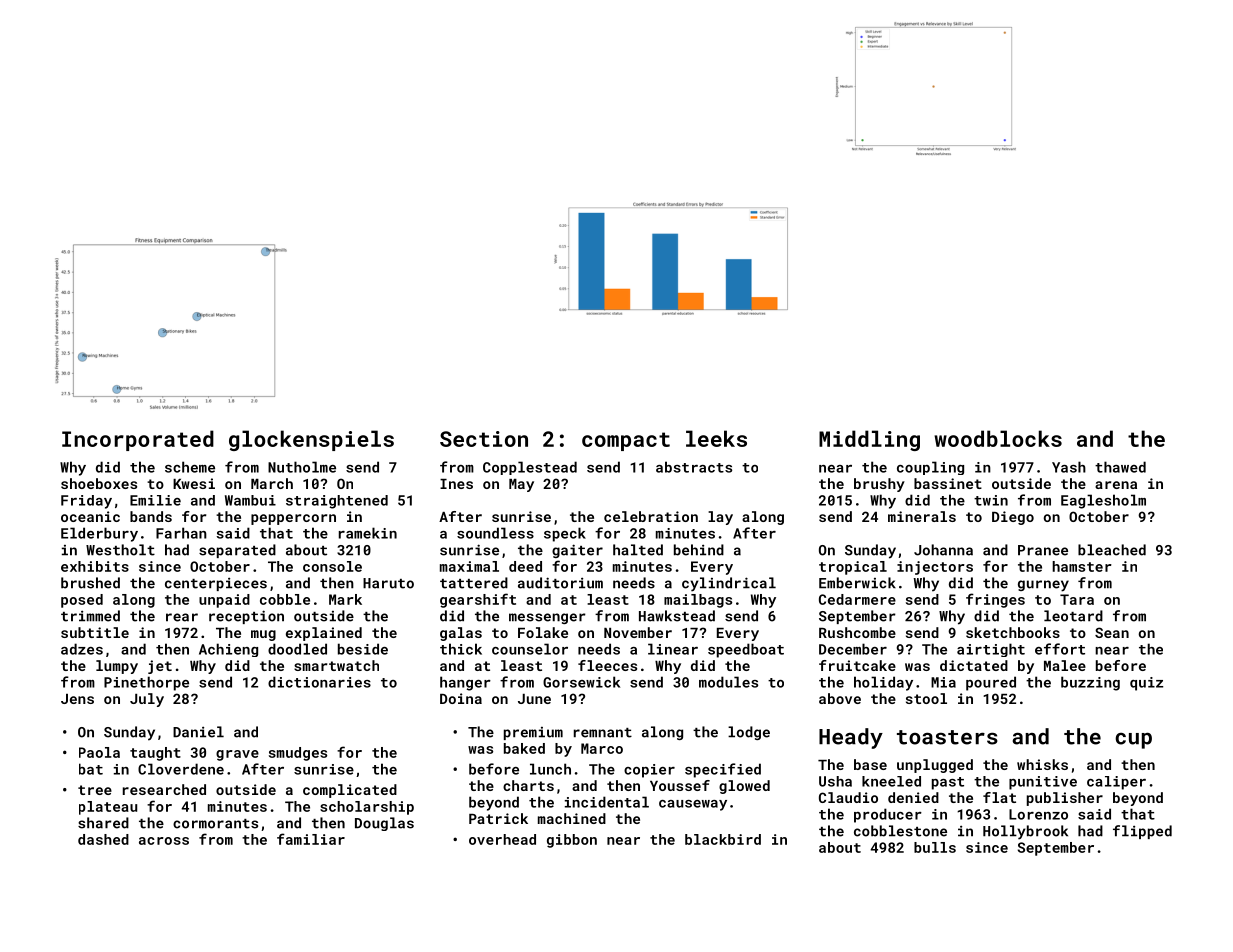 The width and height of the image is (1233, 952). Describe the element at coordinates (998, 438) in the image. I see `woodblocks` at that location.
